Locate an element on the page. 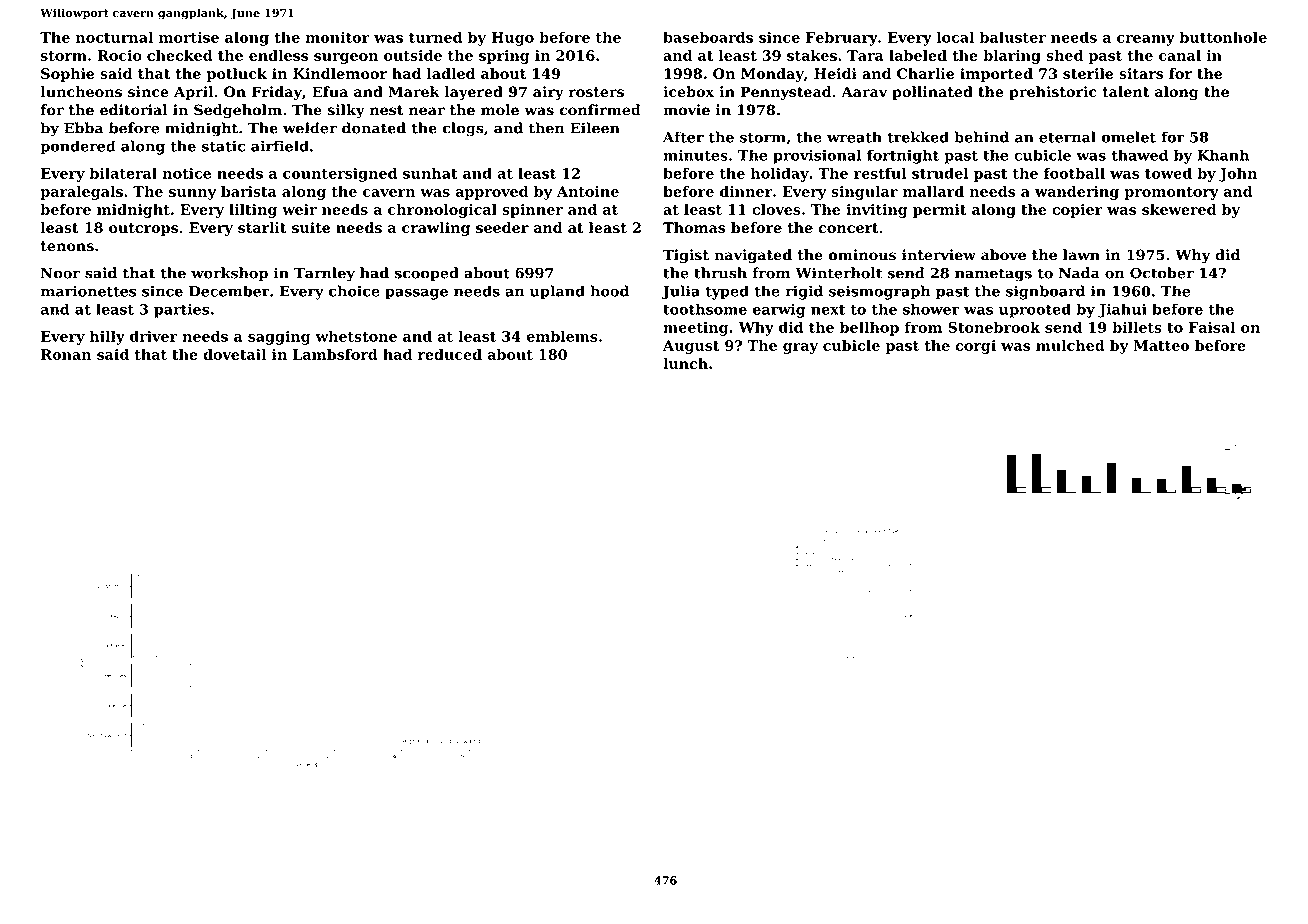 The image size is (1308, 924). lilting is located at coordinates (253, 211).
